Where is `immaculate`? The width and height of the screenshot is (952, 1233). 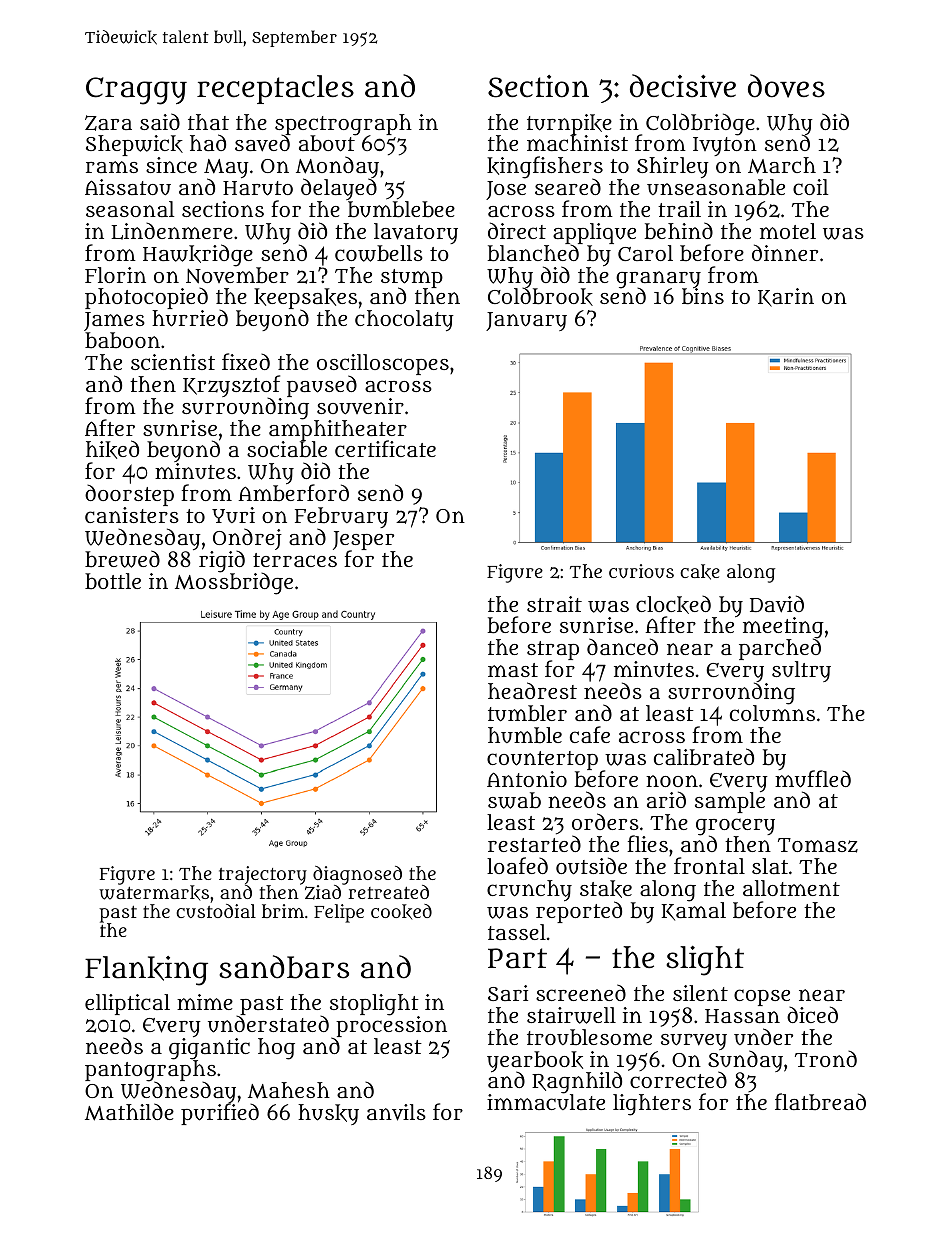
immaculate is located at coordinates (546, 1102).
